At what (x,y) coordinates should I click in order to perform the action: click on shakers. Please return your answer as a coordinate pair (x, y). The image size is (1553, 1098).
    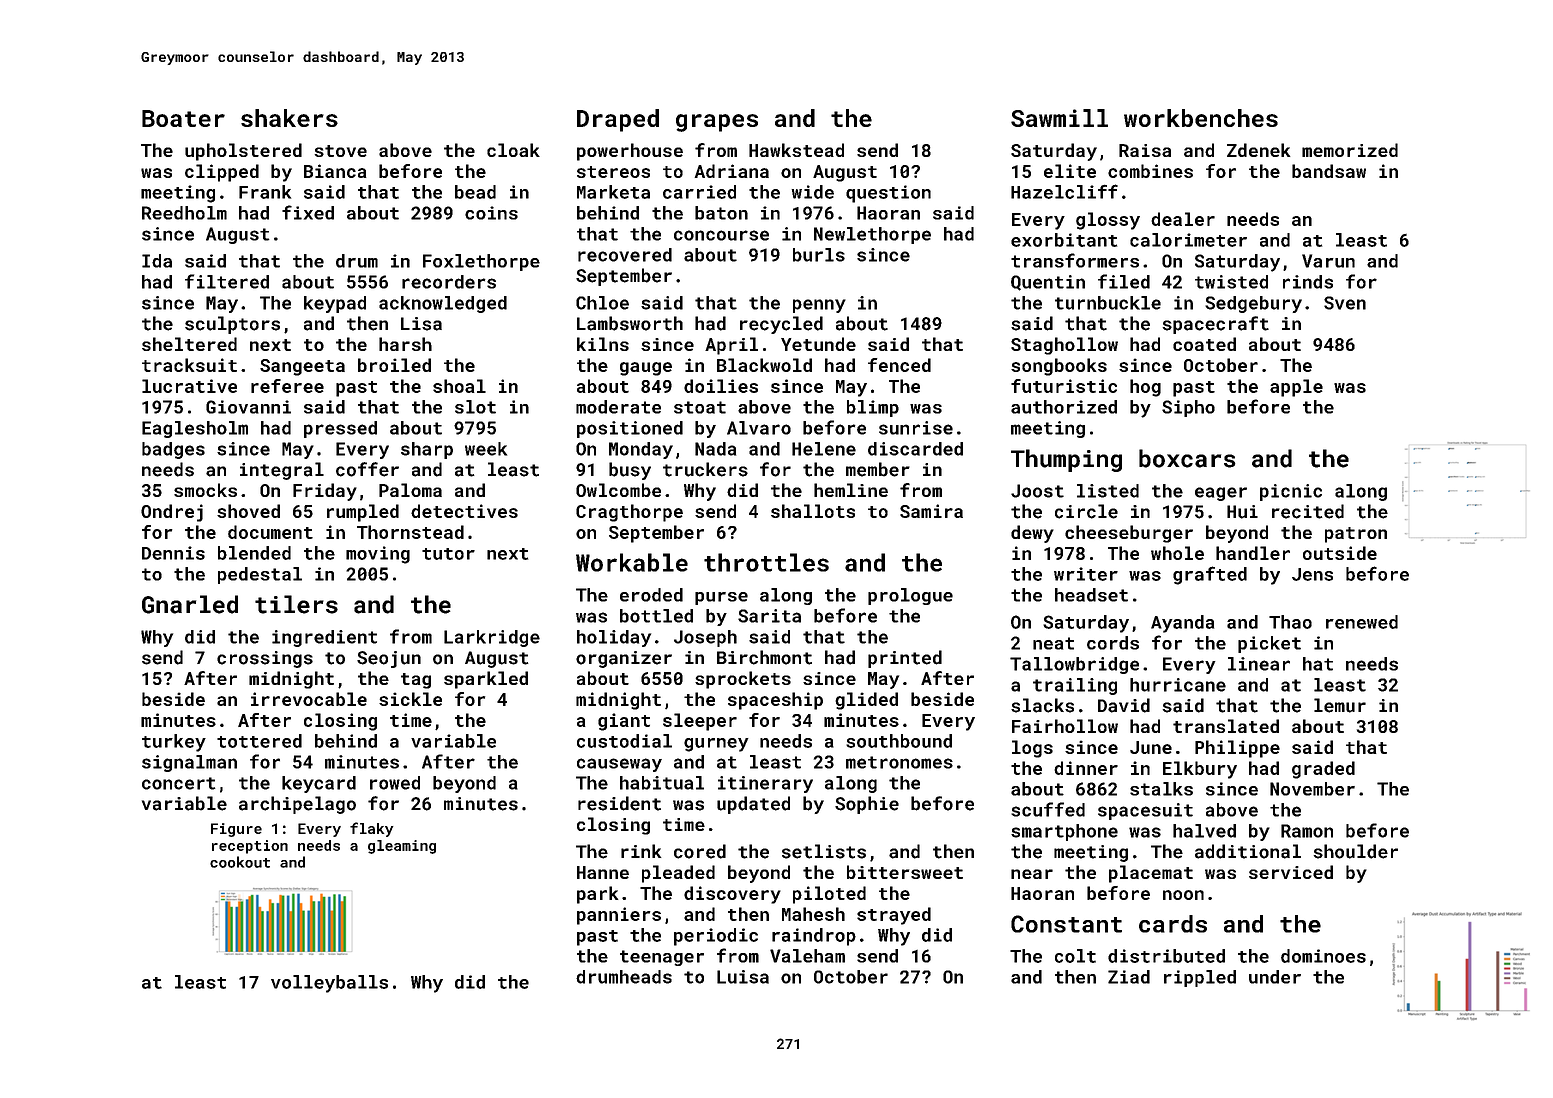
    Looking at the image, I should click on (289, 118).
